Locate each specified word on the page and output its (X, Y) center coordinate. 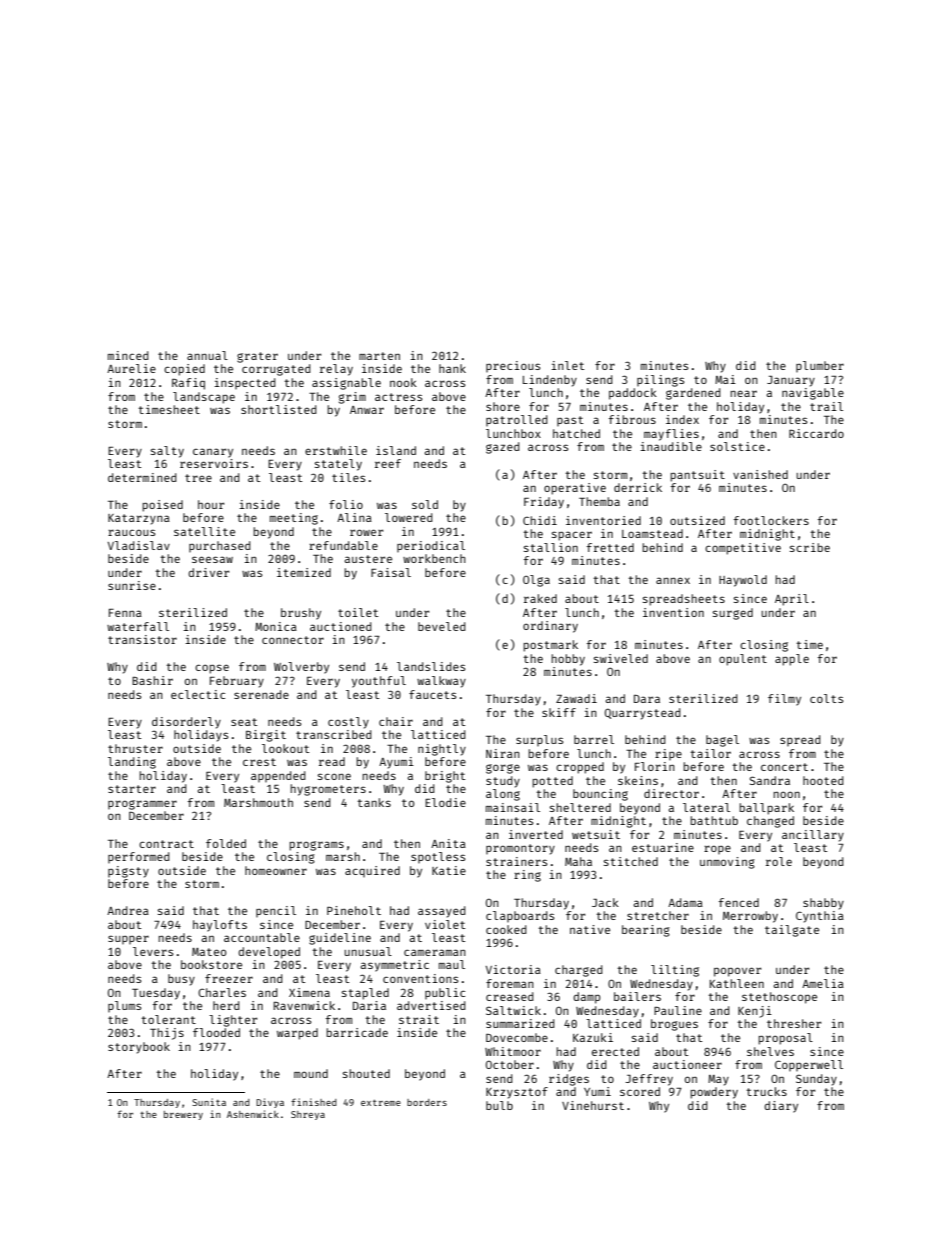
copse (212, 669)
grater (257, 357)
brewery (183, 1115)
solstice (737, 446)
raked (540, 598)
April (792, 600)
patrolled (517, 420)
